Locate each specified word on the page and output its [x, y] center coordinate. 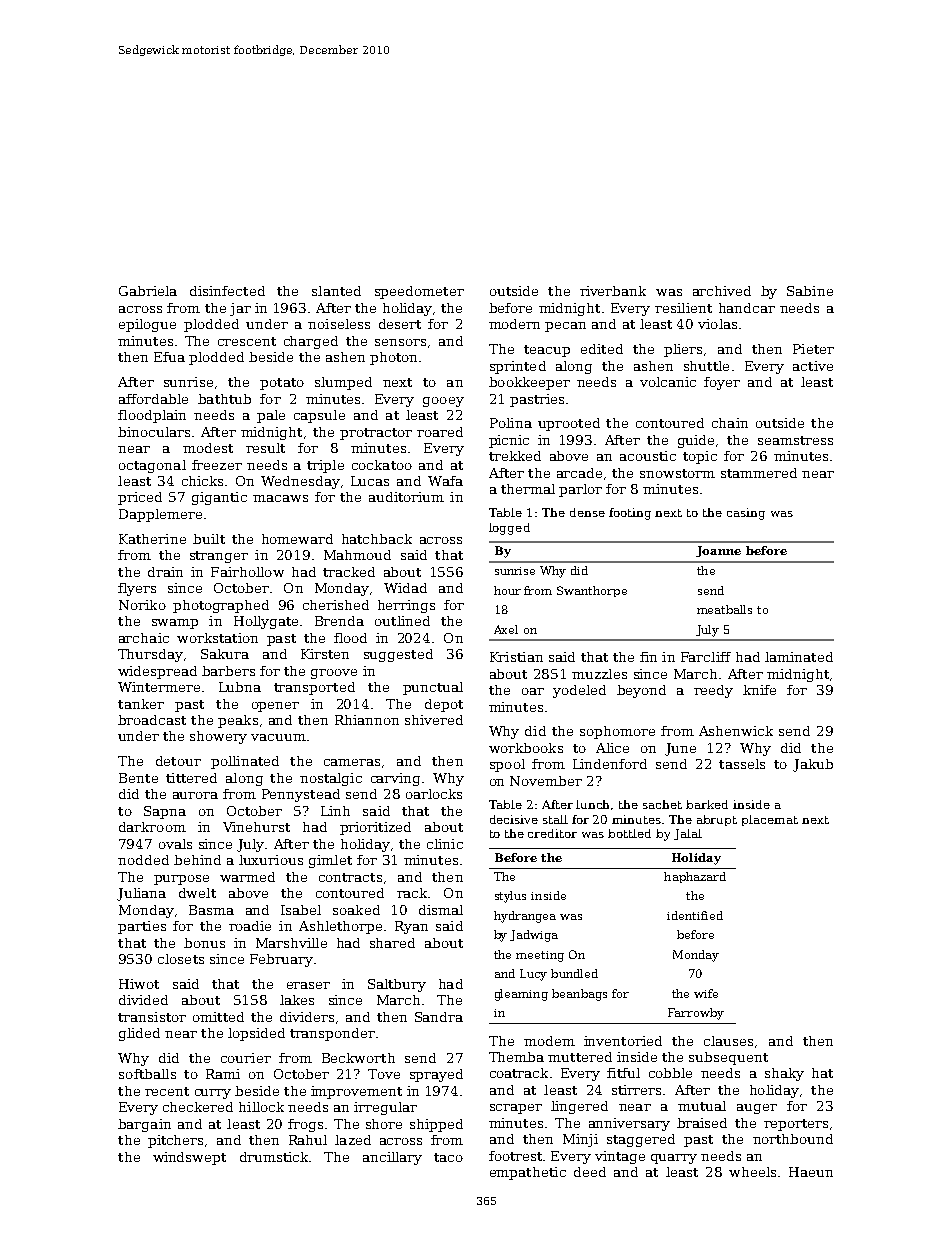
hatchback [377, 539]
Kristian [516, 657]
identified [695, 915]
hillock [261, 1107]
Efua [169, 357]
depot [444, 705]
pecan [565, 327]
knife [759, 690]
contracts [350, 877]
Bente [138, 778]
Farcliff [706, 657]
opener [275, 707]
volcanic [668, 382]
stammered [759, 473]
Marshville [291, 943]
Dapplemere [160, 515]
